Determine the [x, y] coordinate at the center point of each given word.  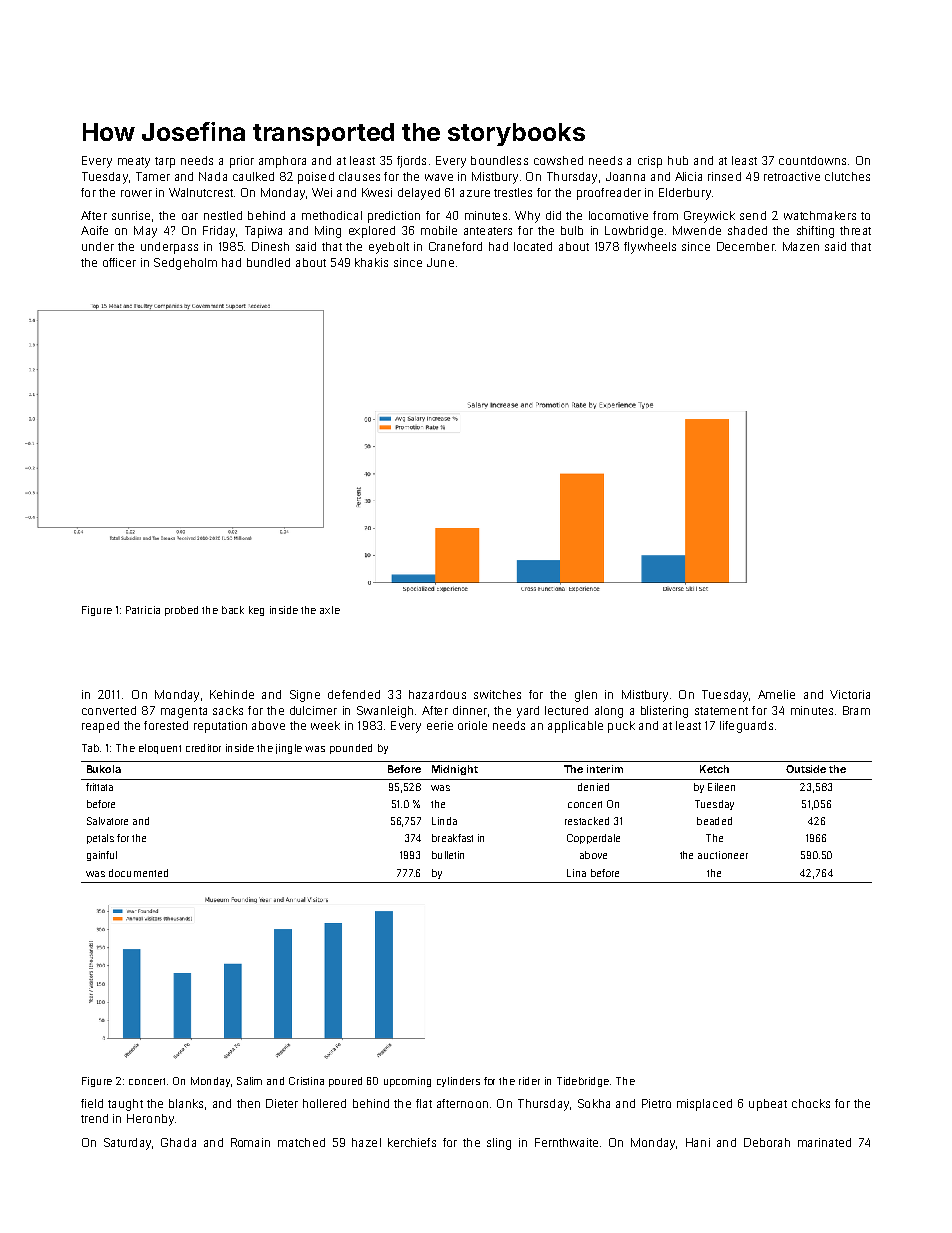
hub [678, 160]
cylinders [458, 1082]
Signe [305, 696]
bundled [268, 262]
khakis [371, 262]
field [92, 1103]
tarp [165, 162]
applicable [575, 727]
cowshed [558, 160]
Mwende [697, 230]
